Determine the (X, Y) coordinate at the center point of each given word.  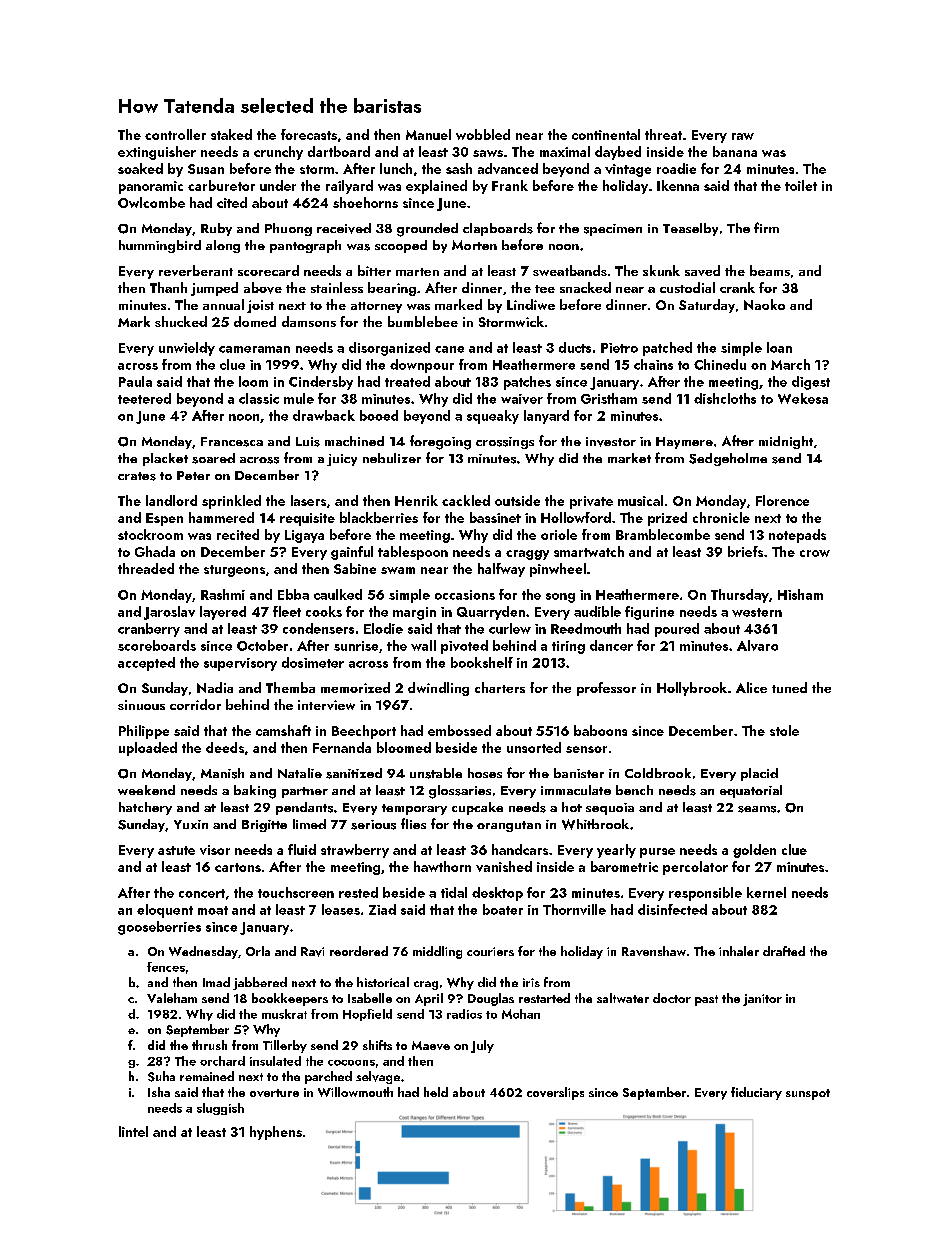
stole (784, 730)
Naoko (764, 304)
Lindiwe (531, 304)
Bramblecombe (663, 534)
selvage (378, 1077)
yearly (616, 851)
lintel (133, 1131)
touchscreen (296, 892)
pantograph (305, 246)
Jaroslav (169, 613)
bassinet (495, 517)
